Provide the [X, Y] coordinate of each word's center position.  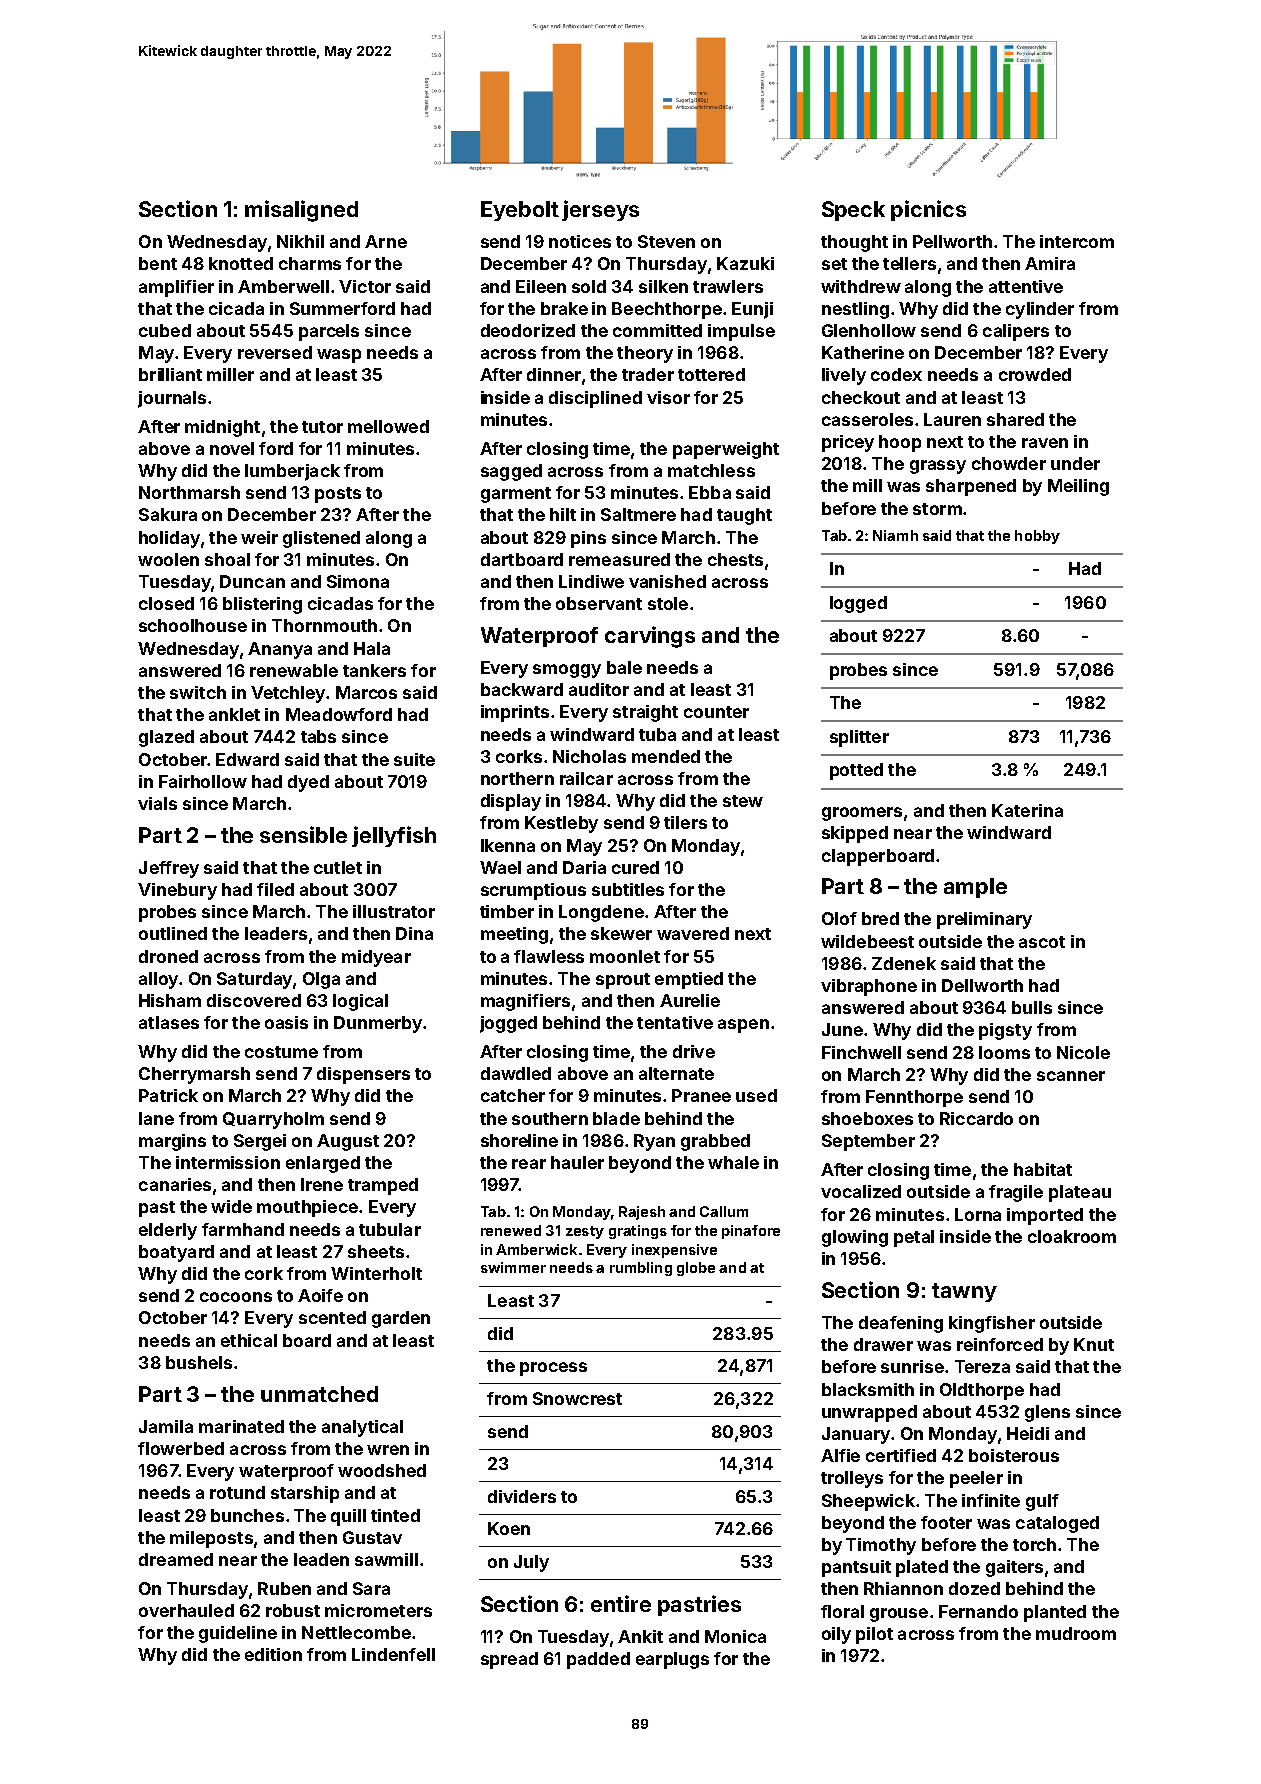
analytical [362, 1428]
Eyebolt [520, 211]
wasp [339, 356]
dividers [522, 1496]
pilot [874, 1635]
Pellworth [952, 241]
